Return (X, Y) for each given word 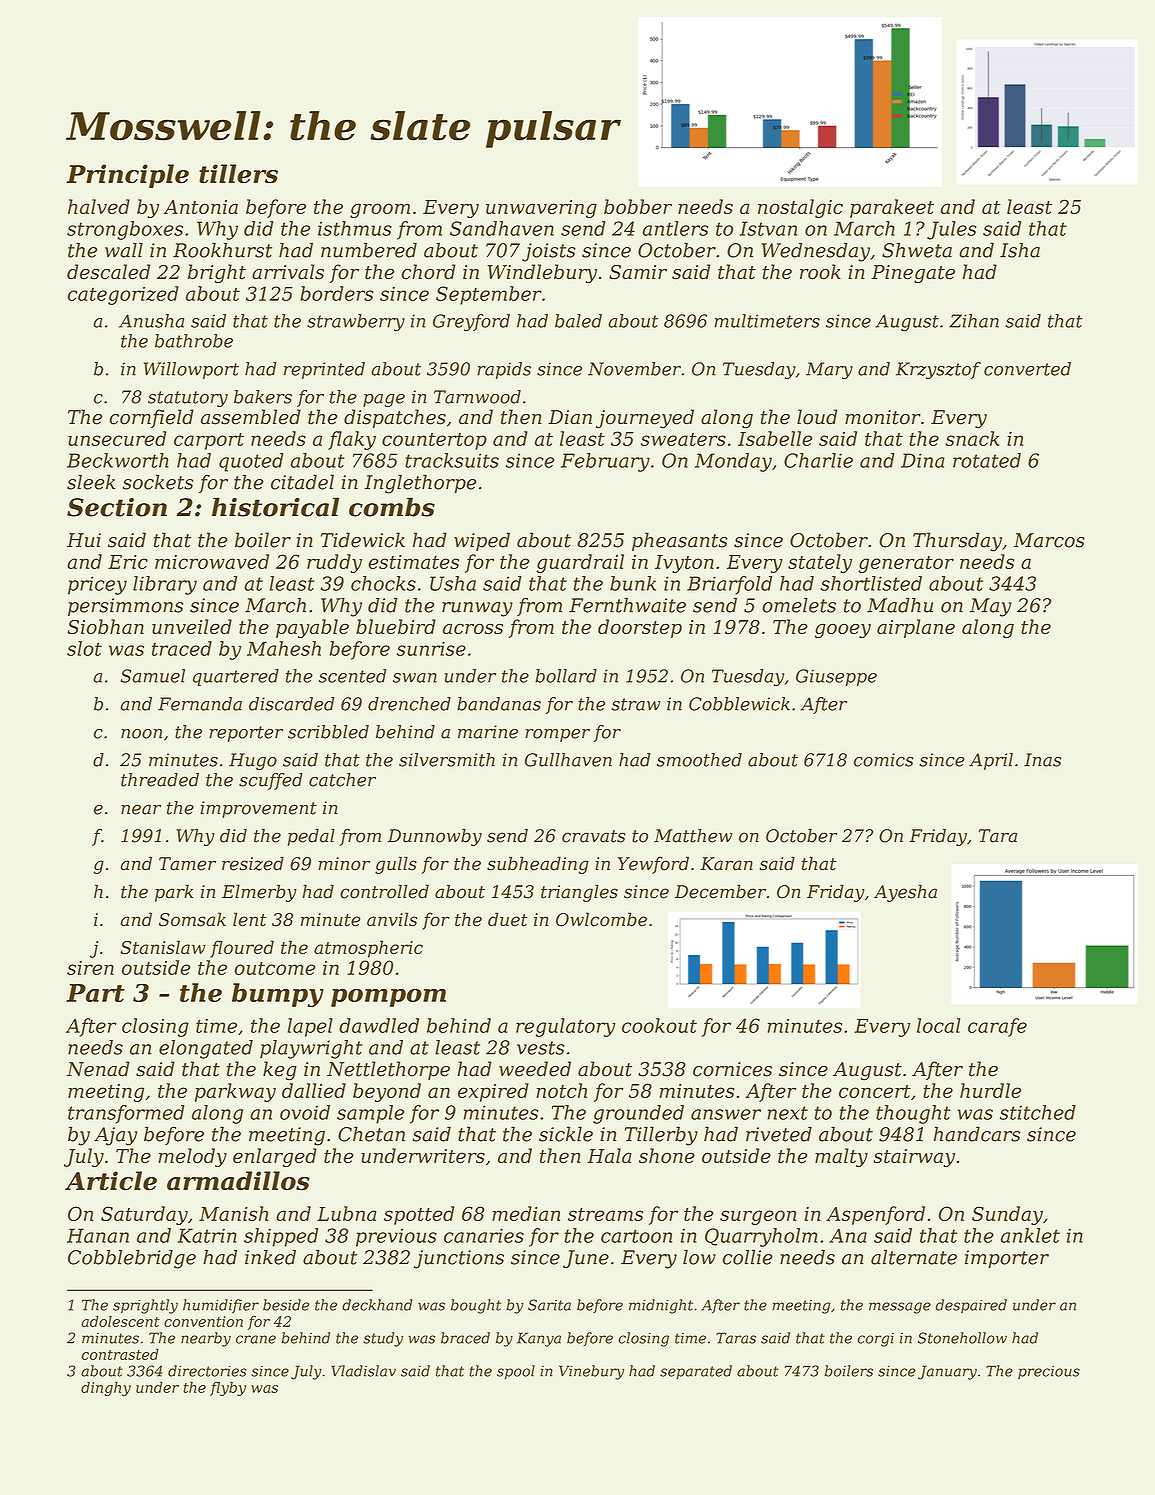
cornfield (151, 418)
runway (477, 609)
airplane (916, 628)
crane (256, 1339)
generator (906, 564)
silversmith (447, 760)
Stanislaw (163, 947)
